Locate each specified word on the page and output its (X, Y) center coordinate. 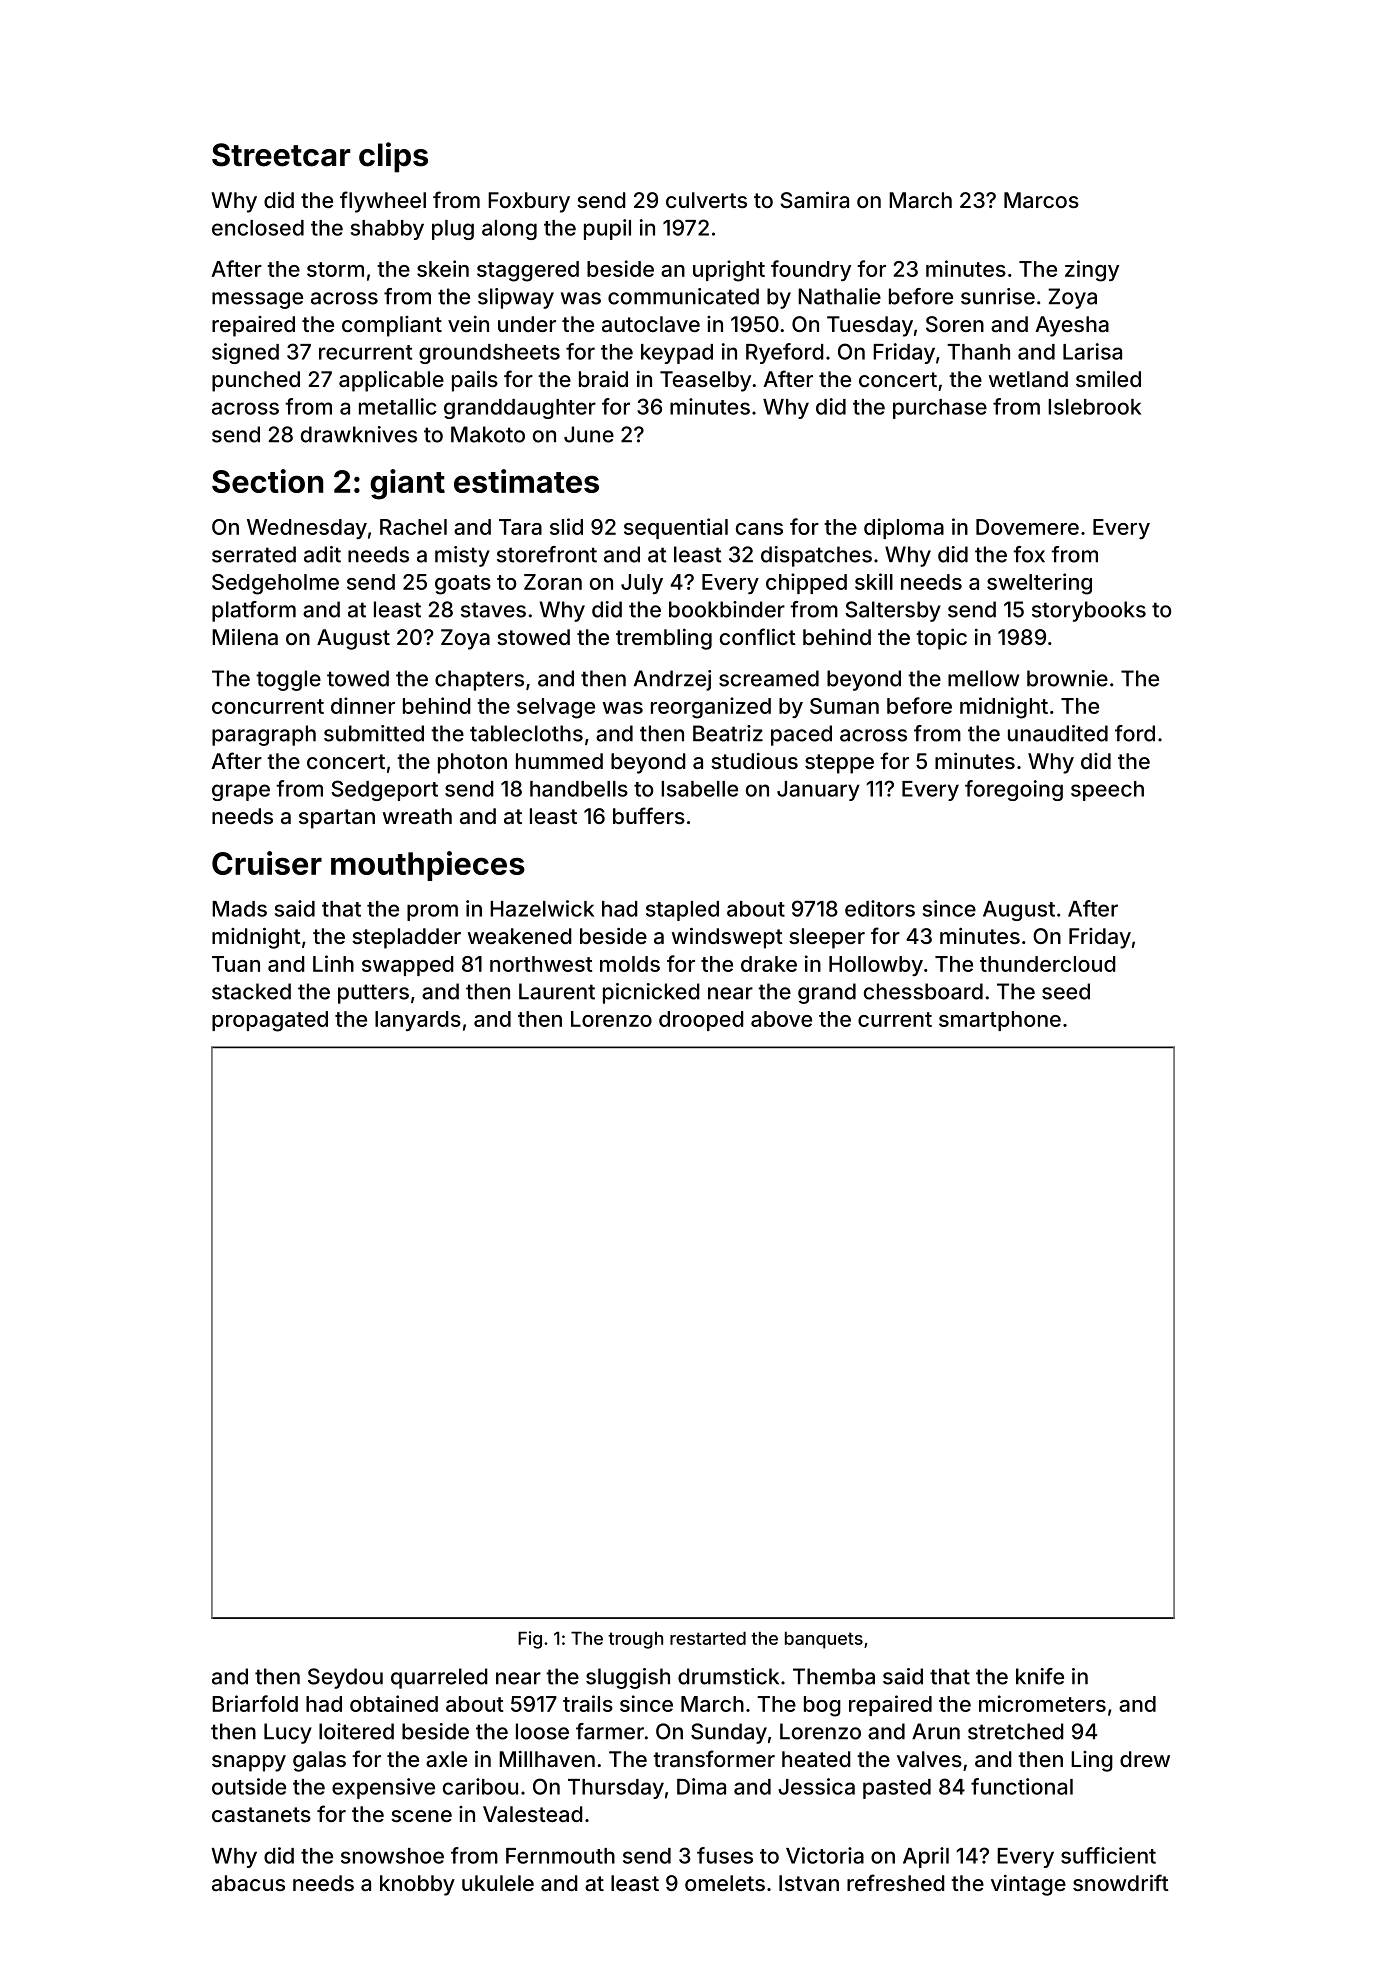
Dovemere (1027, 527)
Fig (530, 1640)
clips (393, 157)
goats (463, 585)
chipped (806, 583)
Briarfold (255, 1703)
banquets (824, 1640)
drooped (701, 1021)
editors (880, 908)
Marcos (1041, 200)
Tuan (236, 964)
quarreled (439, 1678)
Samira (814, 200)
